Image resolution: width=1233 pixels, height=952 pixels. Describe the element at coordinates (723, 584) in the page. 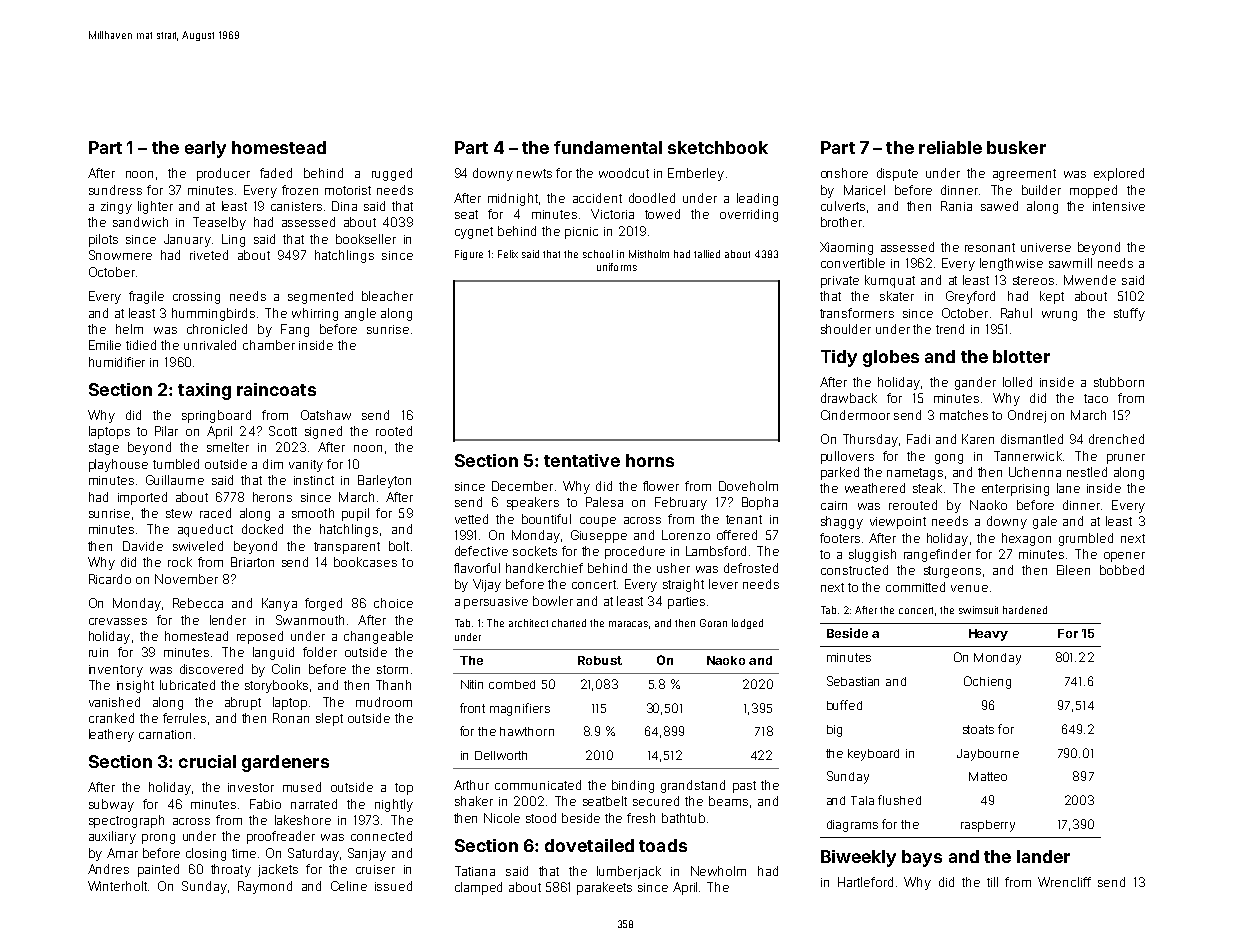

I see `lever` at that location.
